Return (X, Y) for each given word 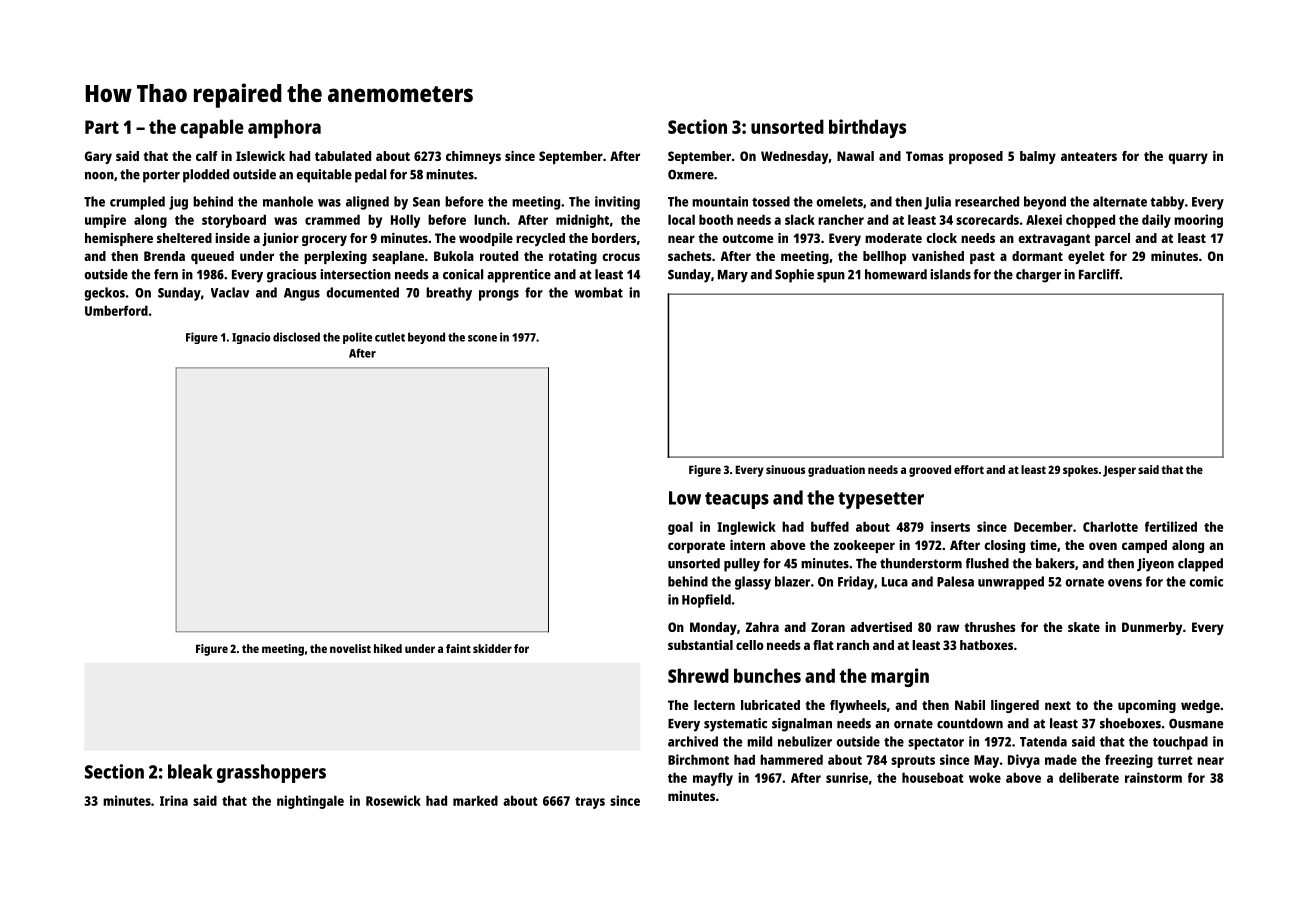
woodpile (486, 239)
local (681, 219)
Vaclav (230, 292)
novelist (350, 648)
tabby (1167, 203)
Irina (174, 800)
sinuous (785, 469)
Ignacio (251, 338)
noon (99, 176)
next (1058, 705)
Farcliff (1099, 274)
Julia (937, 203)
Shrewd (698, 675)
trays (590, 803)
